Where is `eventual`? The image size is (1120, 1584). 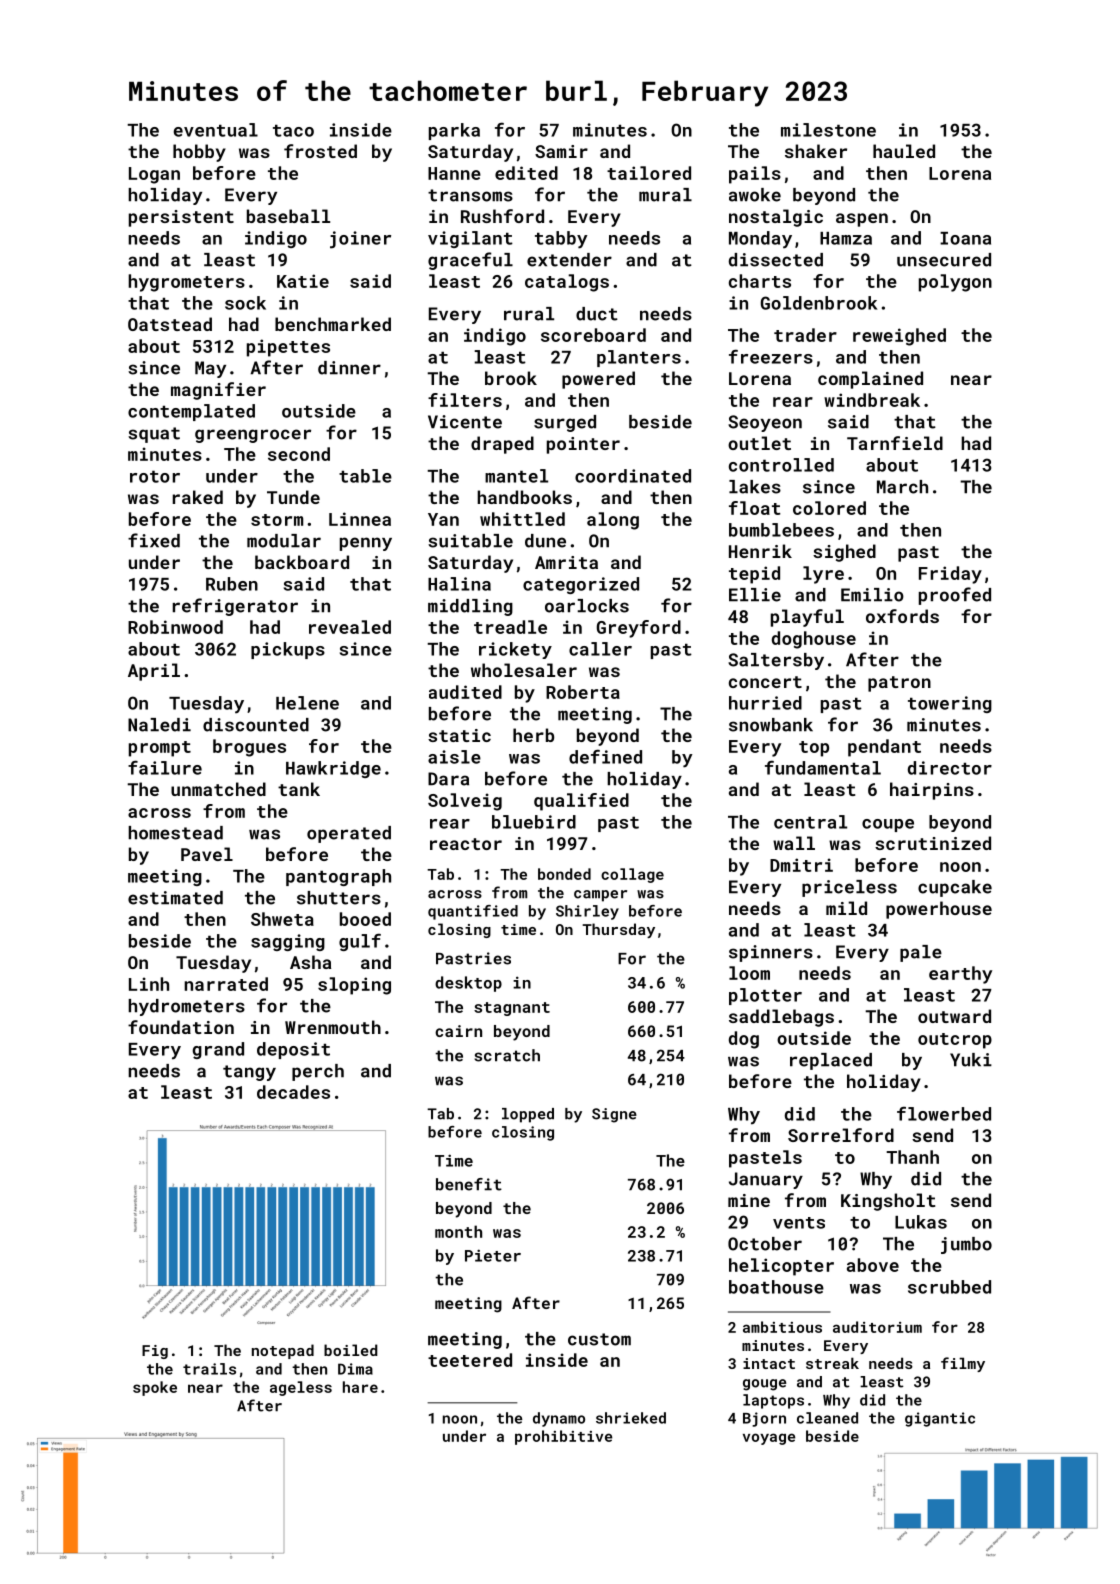
eventual is located at coordinates (216, 130).
